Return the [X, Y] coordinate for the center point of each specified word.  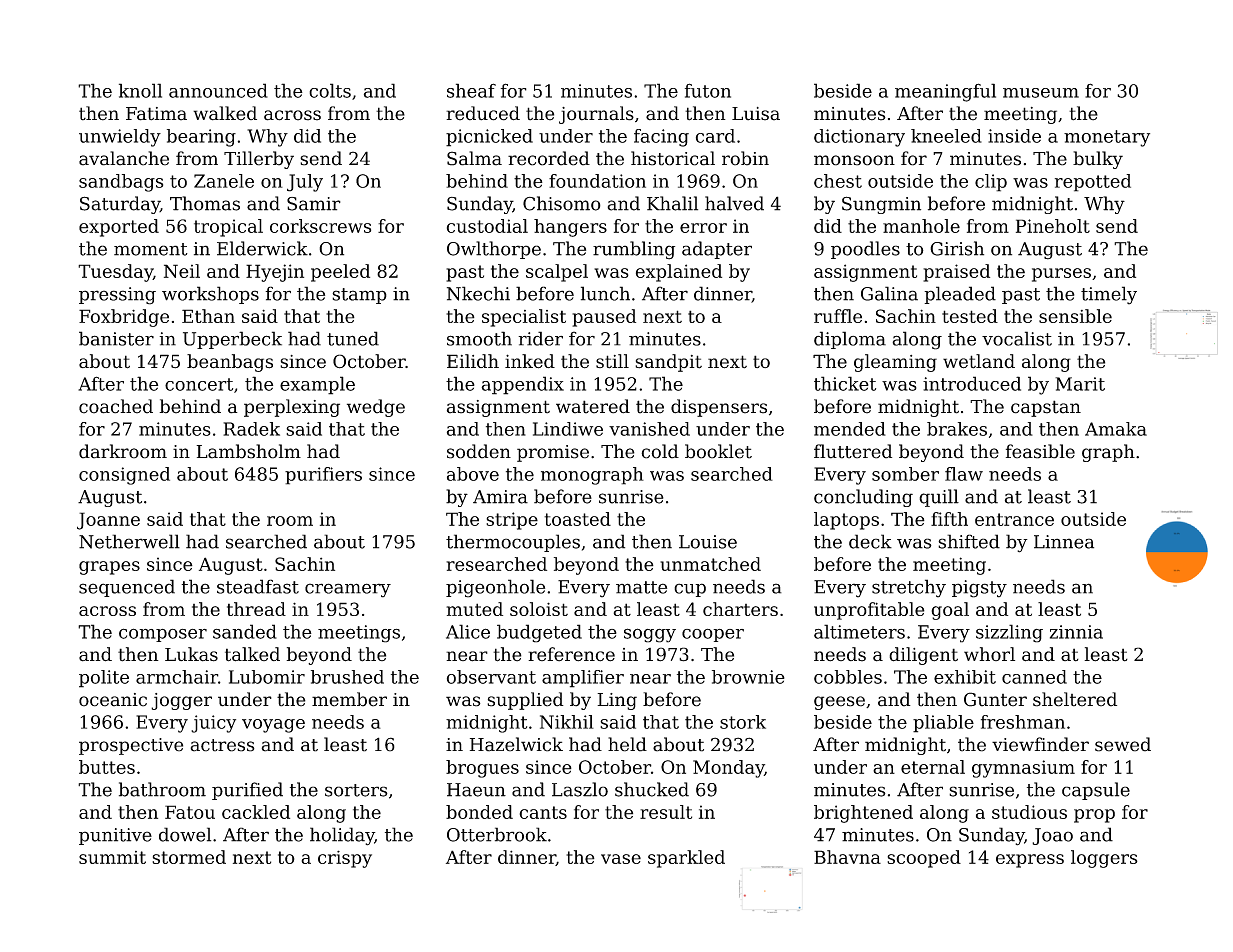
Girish [957, 248]
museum [1041, 93]
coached [116, 406]
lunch [605, 293]
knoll [140, 90]
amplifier [583, 679]
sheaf [471, 90]
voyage [273, 726]
